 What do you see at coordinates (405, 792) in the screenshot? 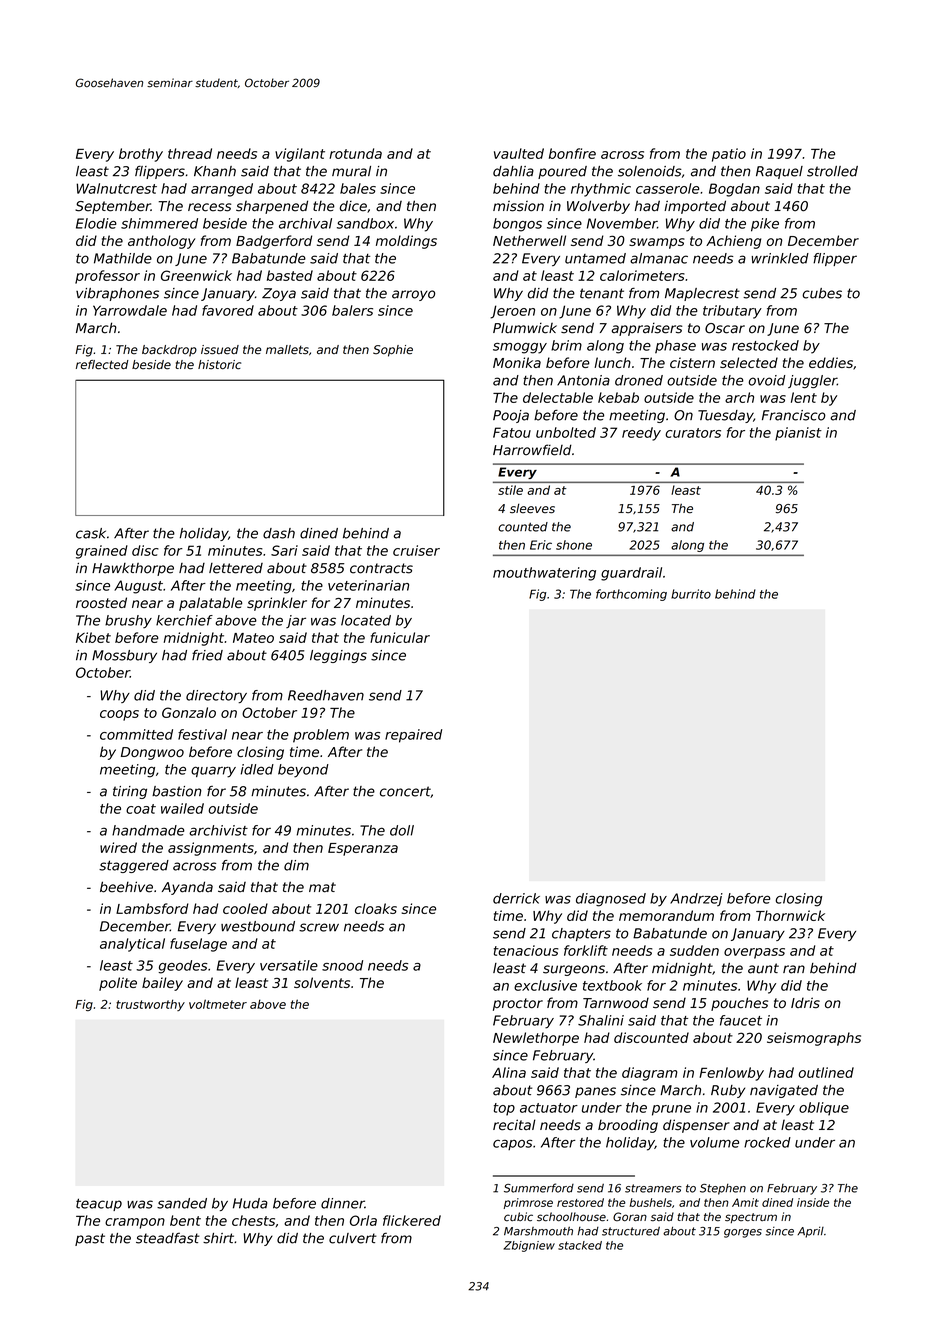
I see `concert` at bounding box center [405, 792].
